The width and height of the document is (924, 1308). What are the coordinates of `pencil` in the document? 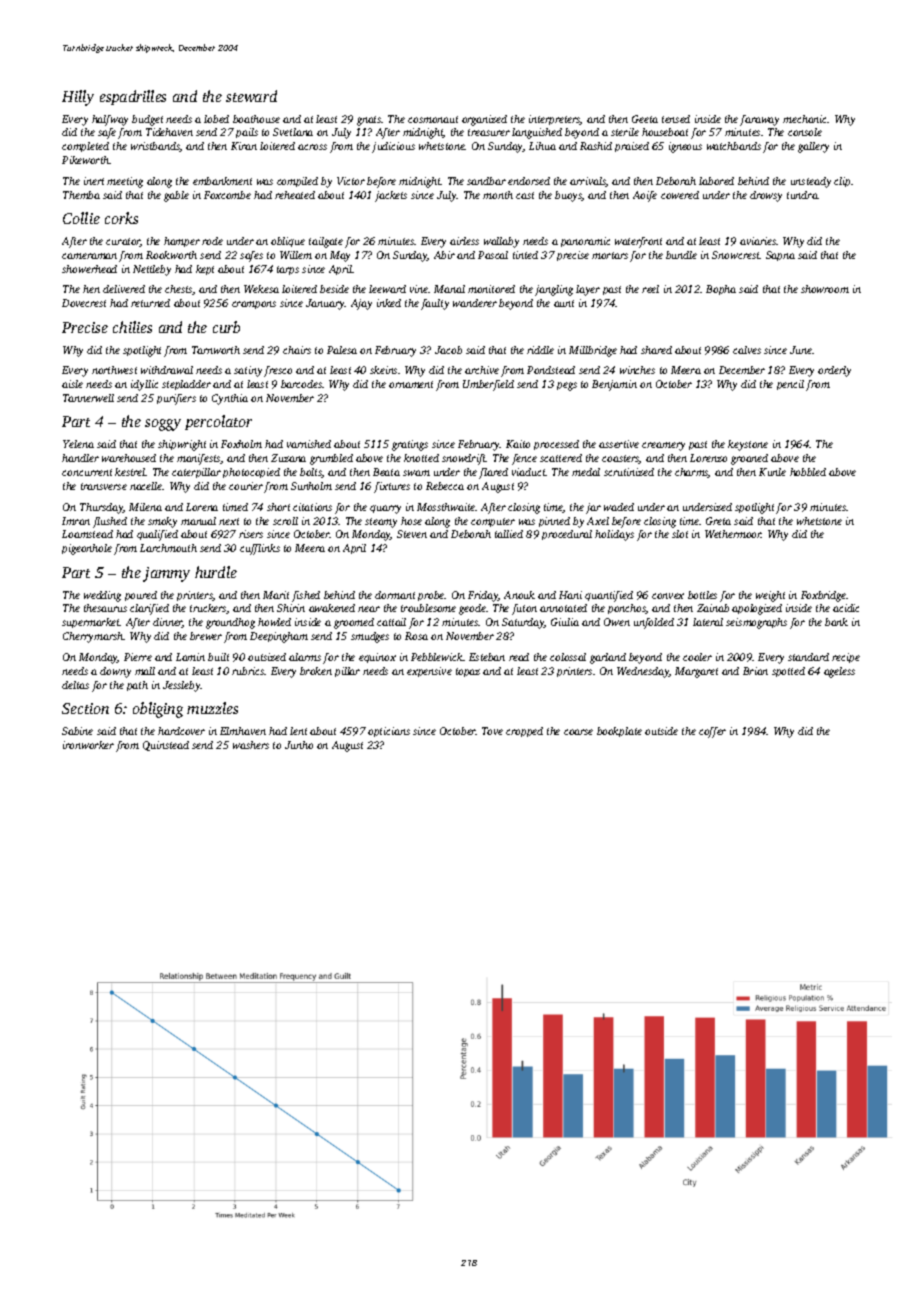 It's located at (790, 385).
